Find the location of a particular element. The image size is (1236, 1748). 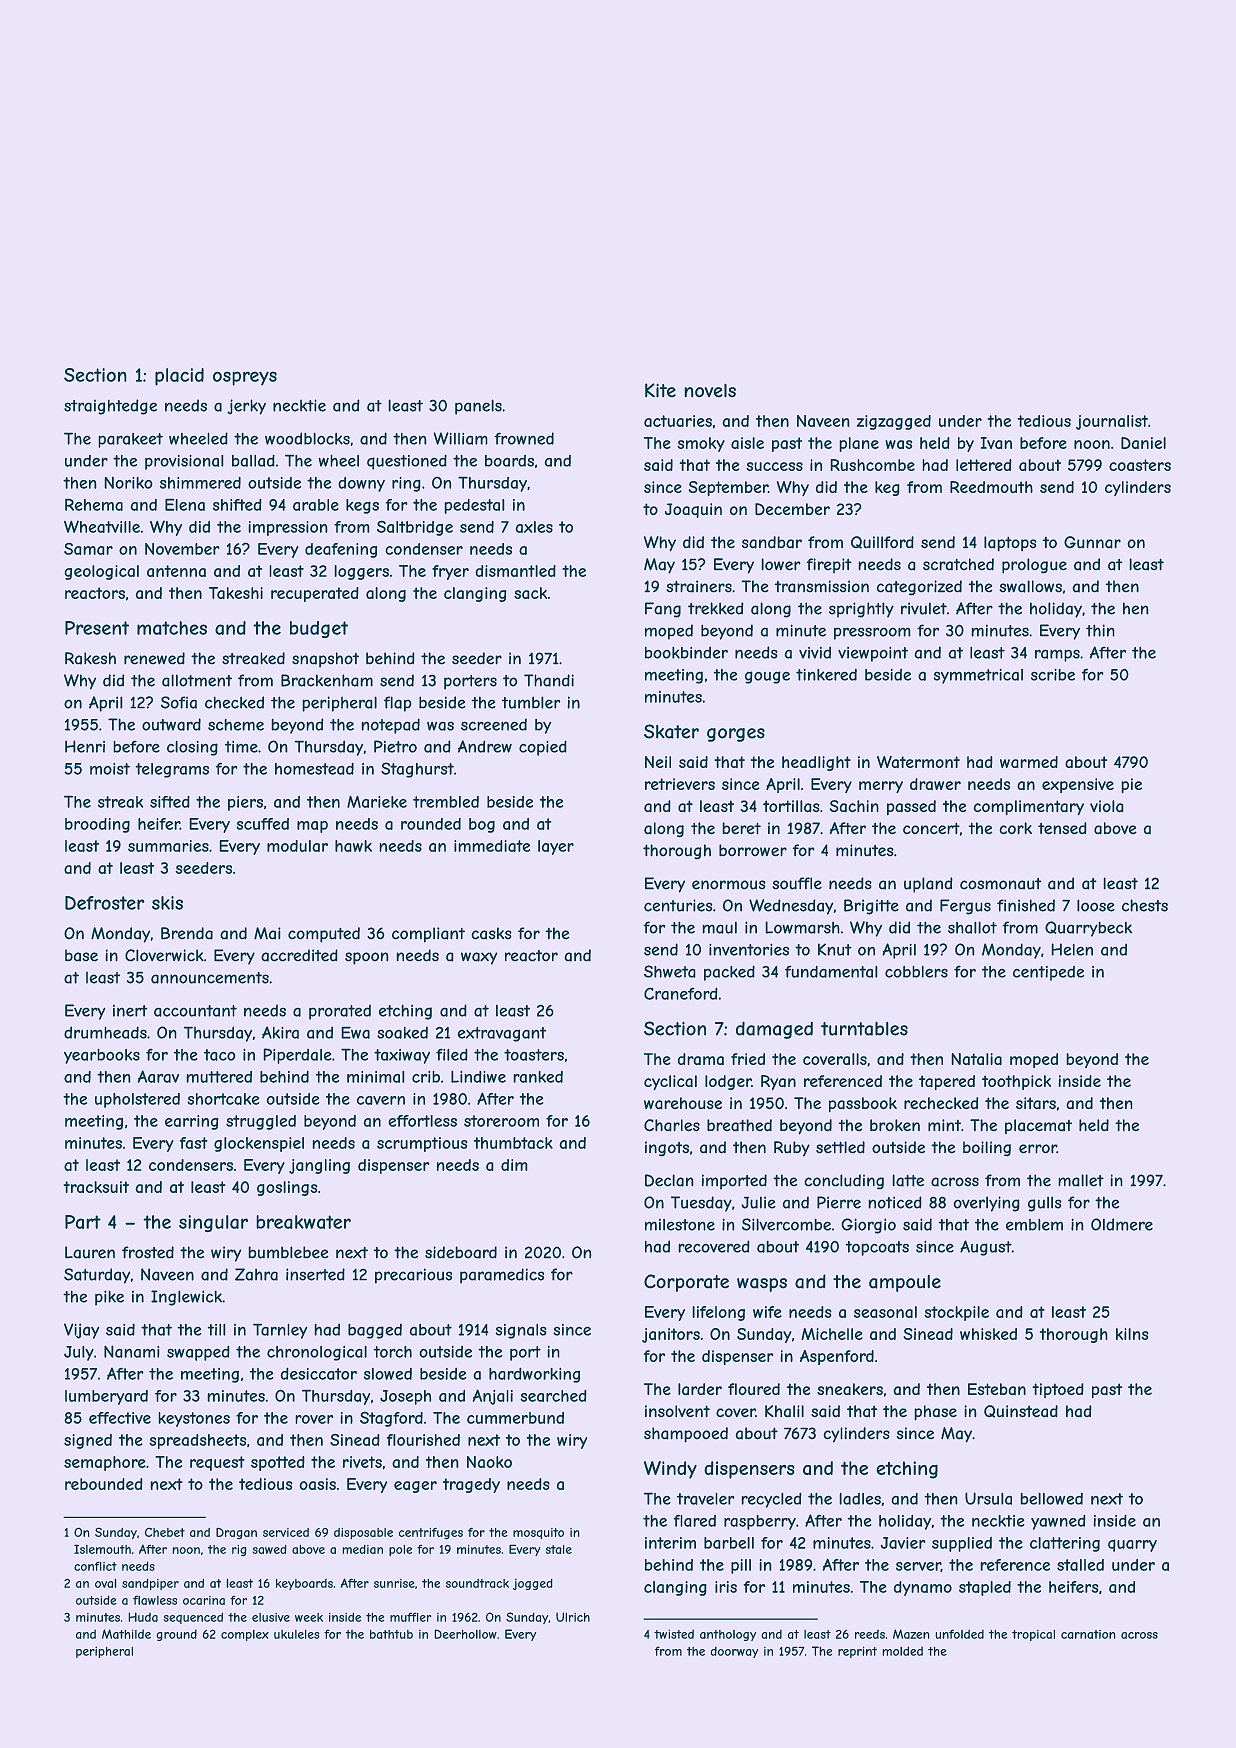

sitars is located at coordinates (1036, 1103).
